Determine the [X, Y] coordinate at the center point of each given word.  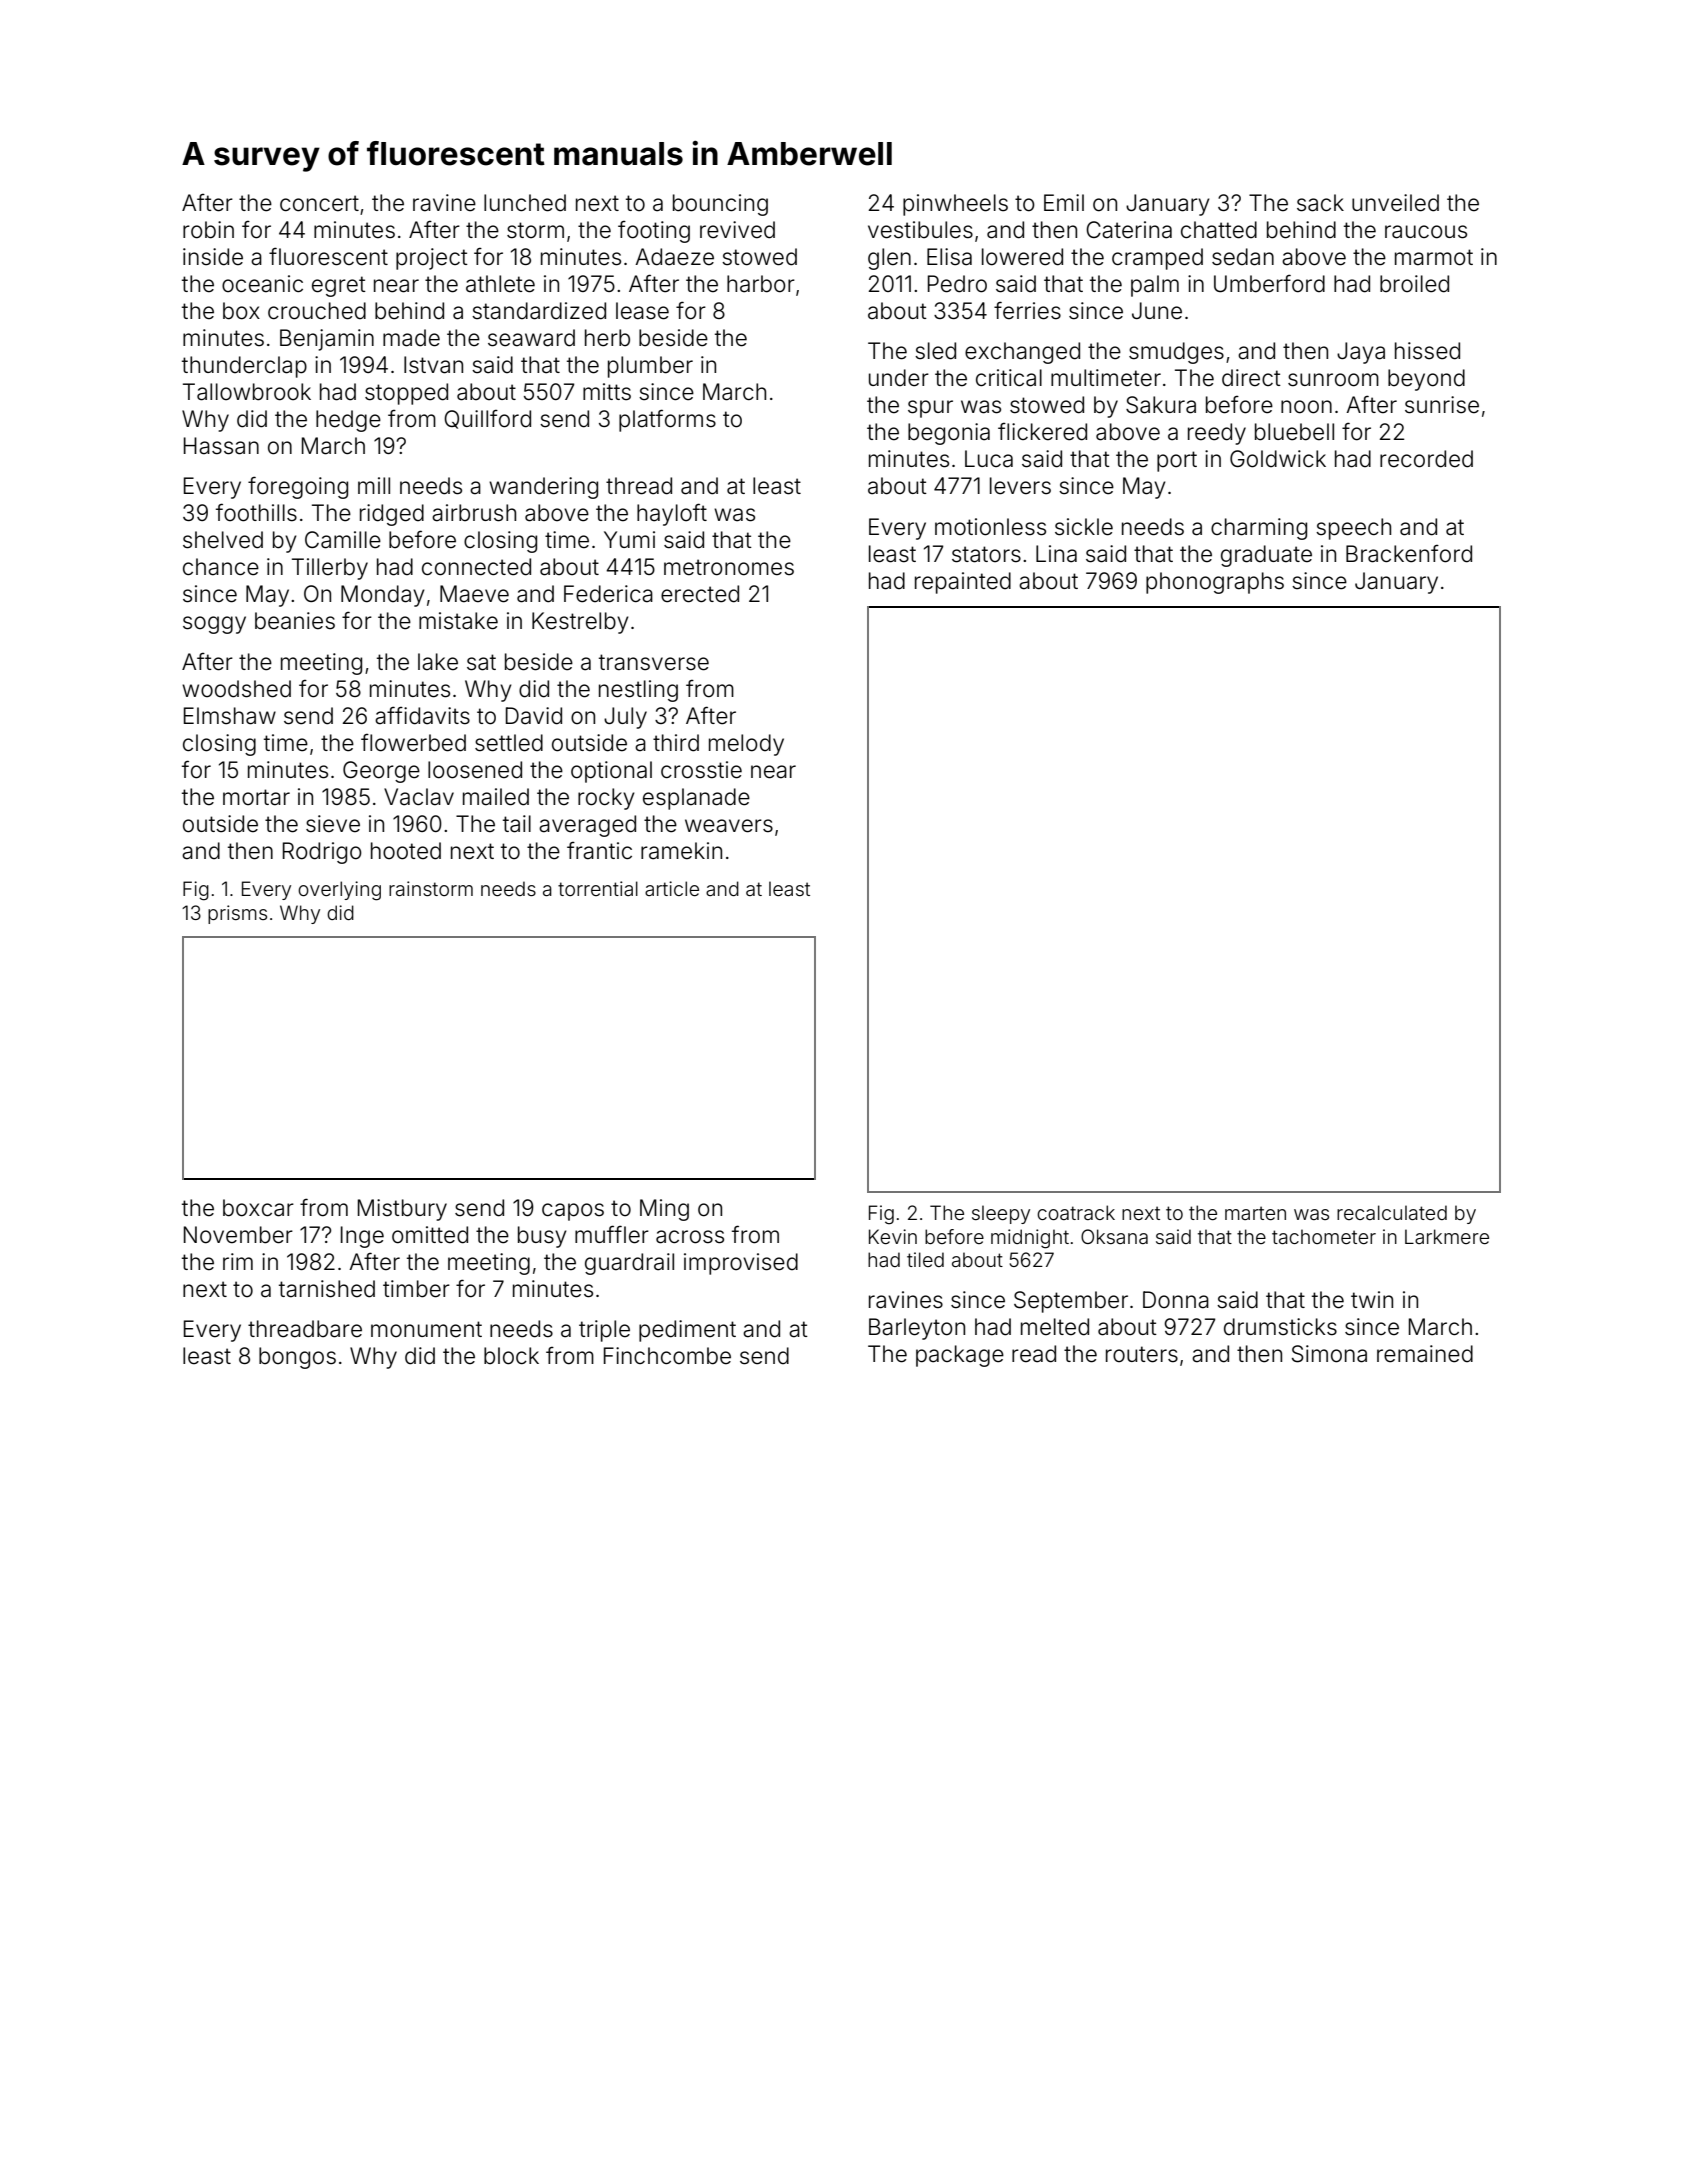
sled [935, 351]
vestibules [920, 230]
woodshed [236, 689]
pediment [687, 1331]
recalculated [1392, 1212]
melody [746, 745]
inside [213, 257]
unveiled [1395, 203]
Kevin [893, 1236]
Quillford [487, 419]
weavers [729, 826]
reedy [1217, 434]
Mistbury [402, 1210]
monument [426, 1329]
